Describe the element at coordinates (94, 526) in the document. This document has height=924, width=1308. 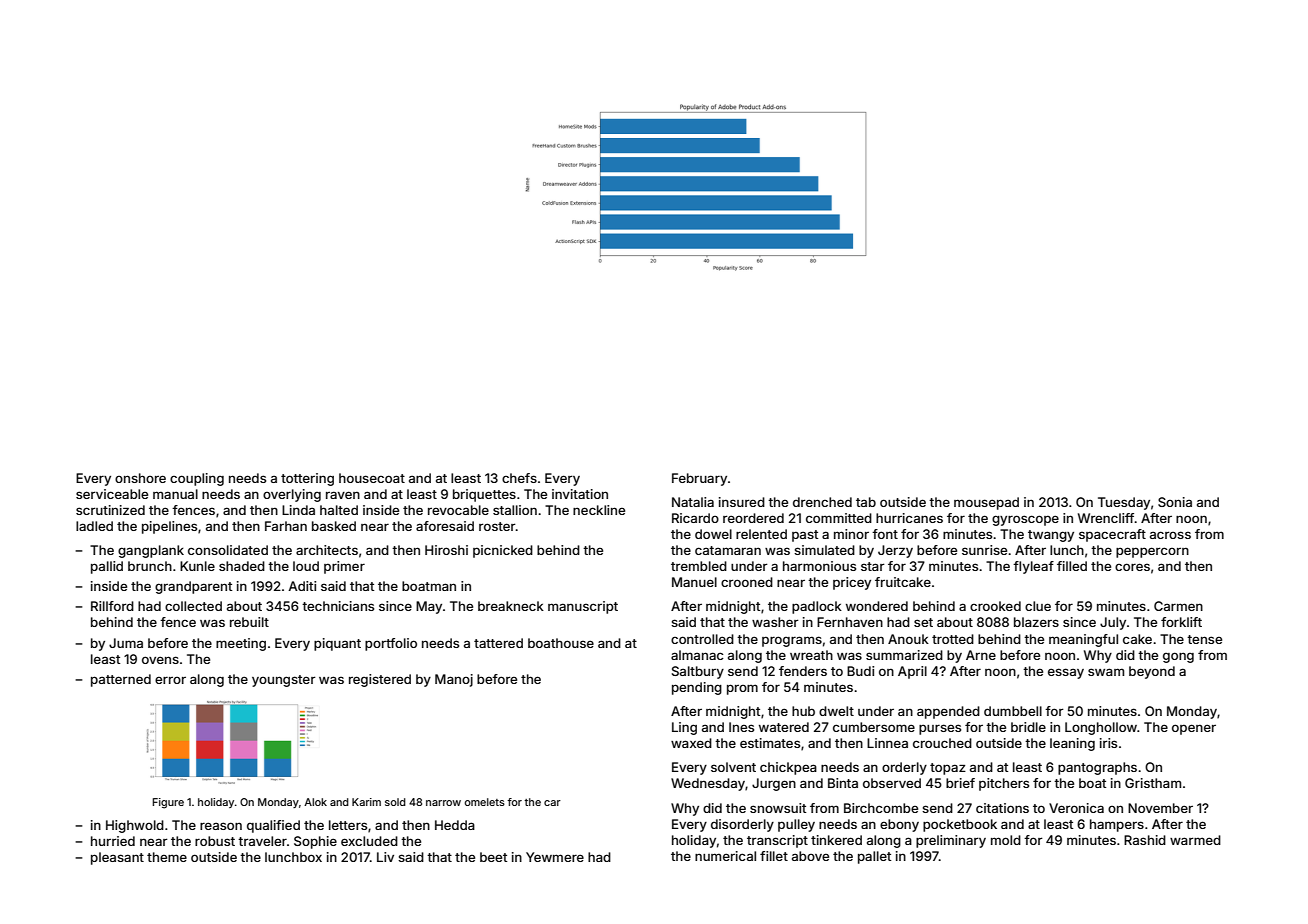
I see `ladled` at that location.
